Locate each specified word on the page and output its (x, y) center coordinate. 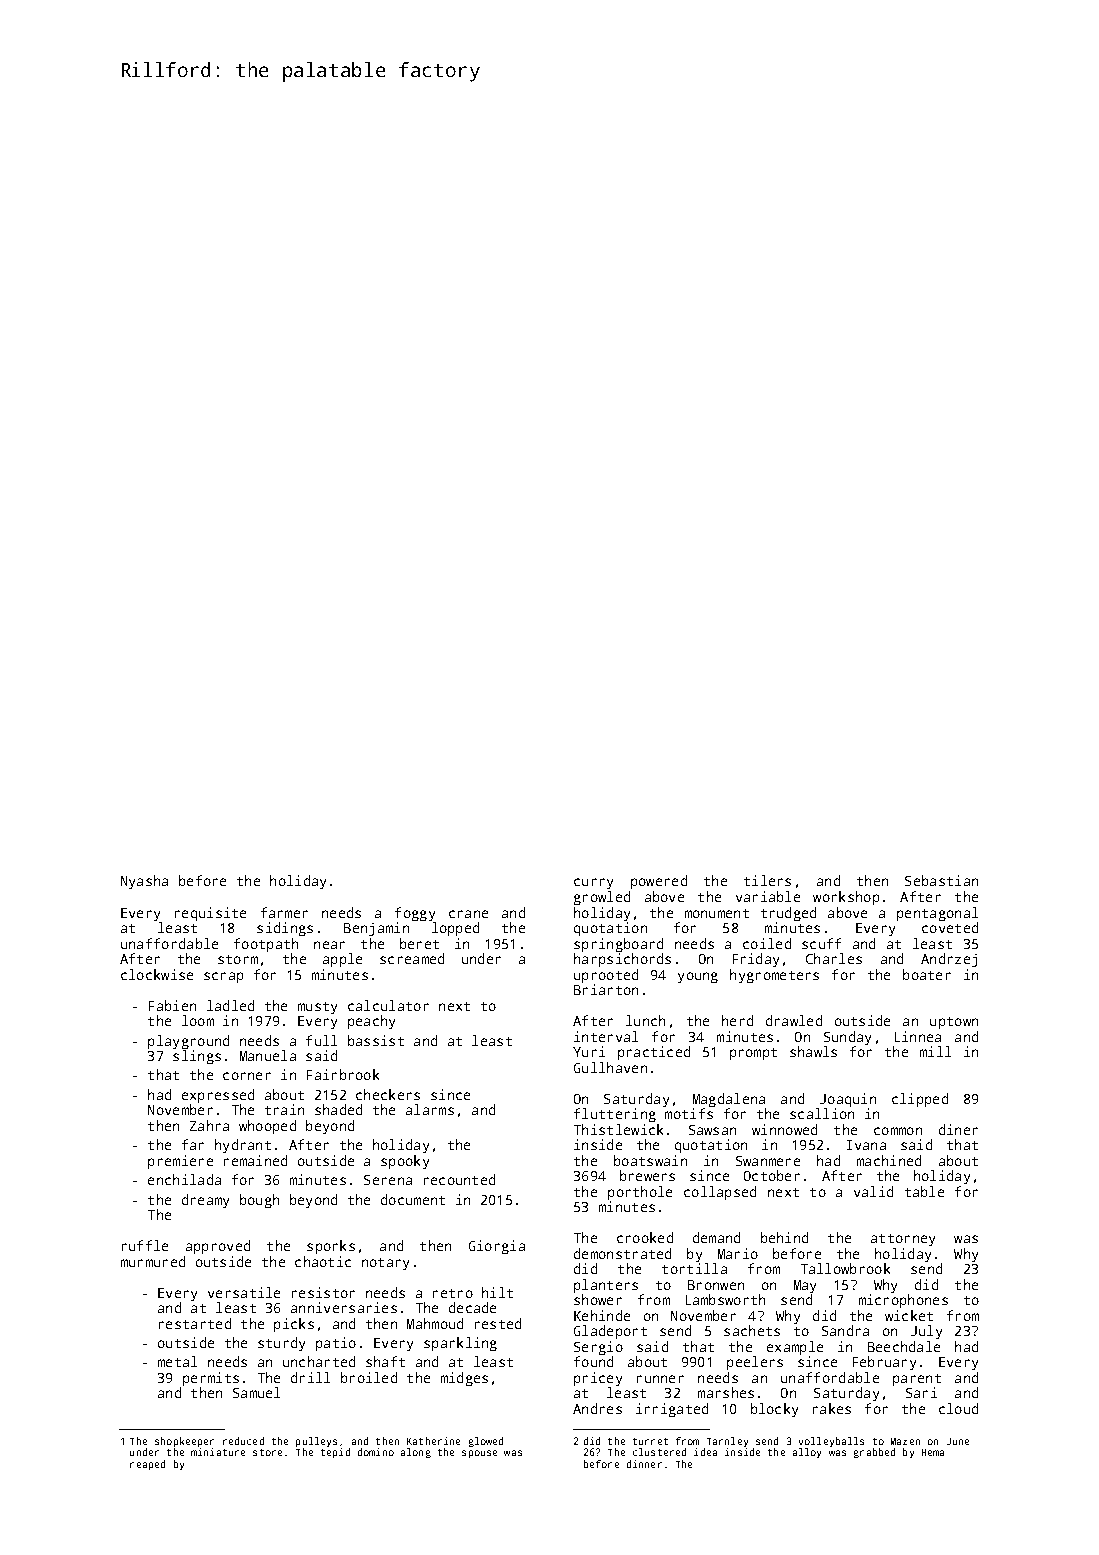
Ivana (866, 1145)
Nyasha (144, 882)
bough (259, 1201)
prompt (753, 1054)
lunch (645, 1020)
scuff (821, 943)
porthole (640, 1193)
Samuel (256, 1392)
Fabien (172, 1005)
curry (593, 883)
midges (464, 1379)
